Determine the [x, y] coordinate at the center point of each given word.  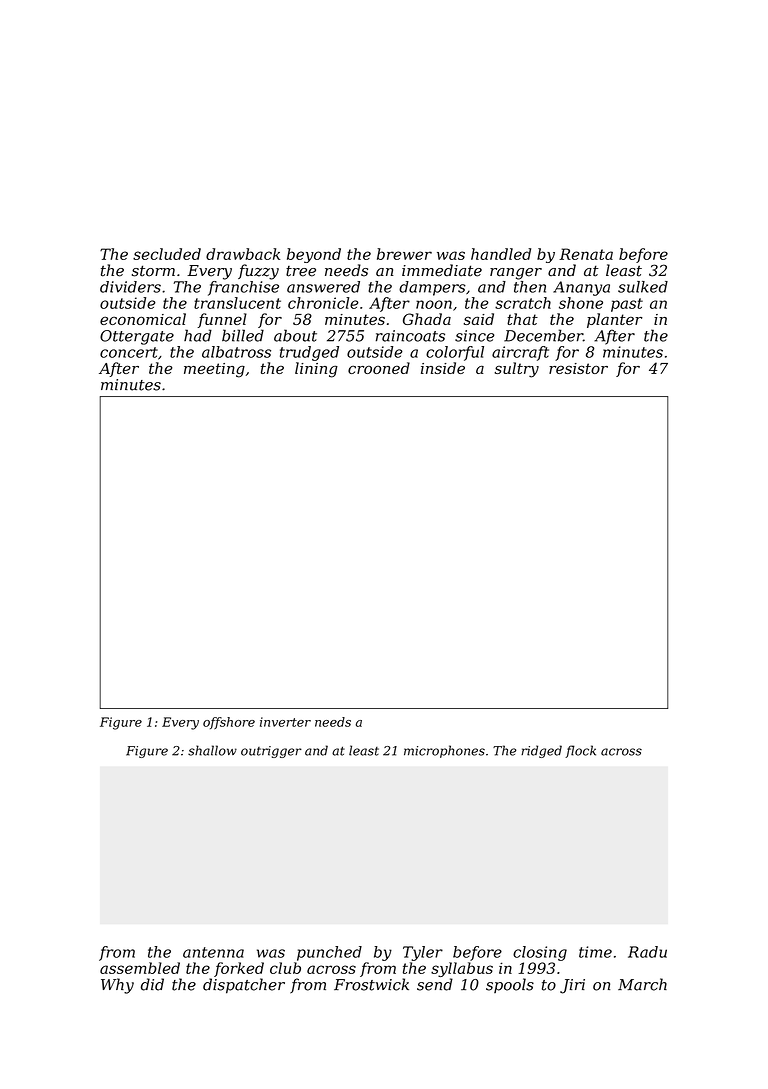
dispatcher [244, 986]
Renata [586, 254]
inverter [285, 722]
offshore [229, 723]
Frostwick [371, 984]
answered [323, 287]
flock [580, 751]
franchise [243, 288]
